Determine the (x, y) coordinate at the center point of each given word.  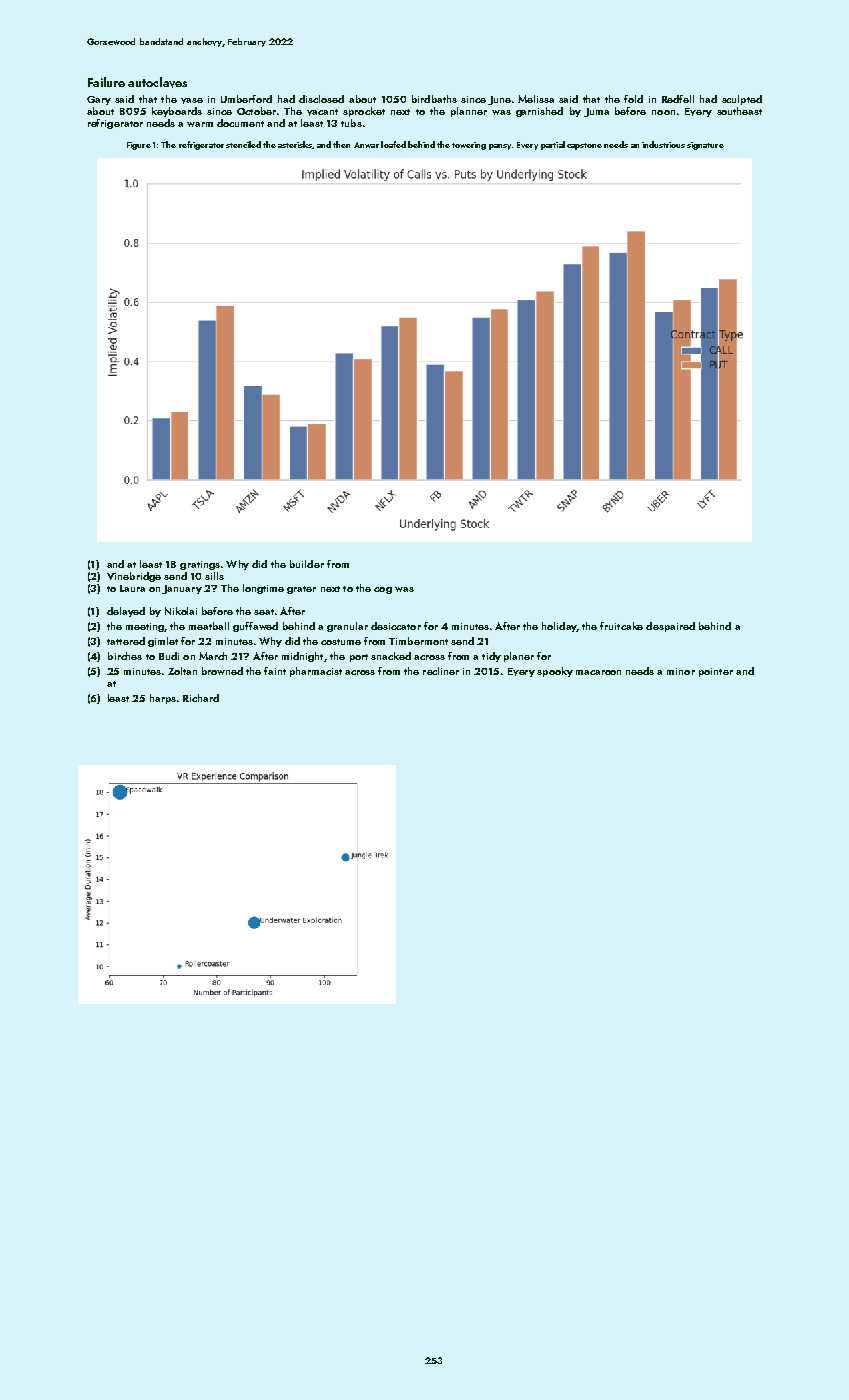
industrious (663, 144)
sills (214, 576)
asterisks (295, 144)
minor (681, 671)
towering (469, 146)
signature (705, 146)
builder (307, 564)
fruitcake (621, 626)
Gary (99, 100)
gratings (200, 565)
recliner (441, 671)
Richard (201, 698)
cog (383, 590)
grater (301, 590)
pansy (500, 147)
